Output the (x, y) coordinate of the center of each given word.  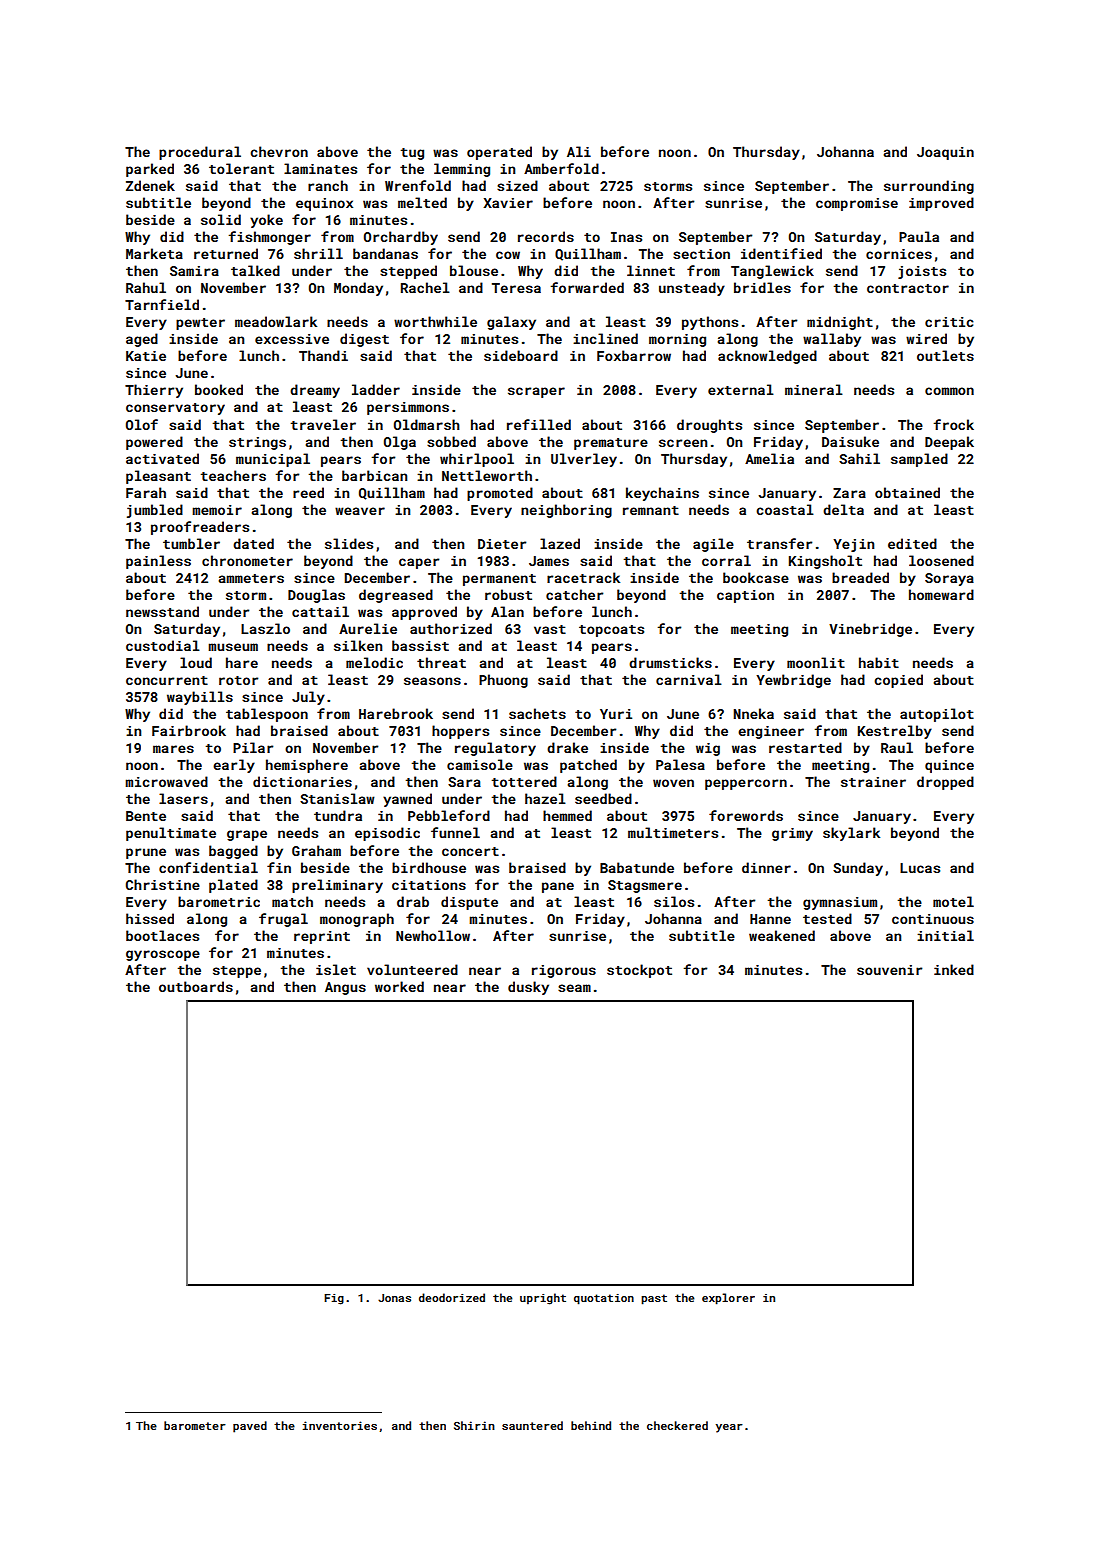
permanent (499, 580)
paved (250, 1427)
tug (412, 154)
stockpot (639, 971)
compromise (857, 204)
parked (150, 170)
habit (879, 662)
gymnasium (840, 903)
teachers (233, 475)
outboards (196, 986)
